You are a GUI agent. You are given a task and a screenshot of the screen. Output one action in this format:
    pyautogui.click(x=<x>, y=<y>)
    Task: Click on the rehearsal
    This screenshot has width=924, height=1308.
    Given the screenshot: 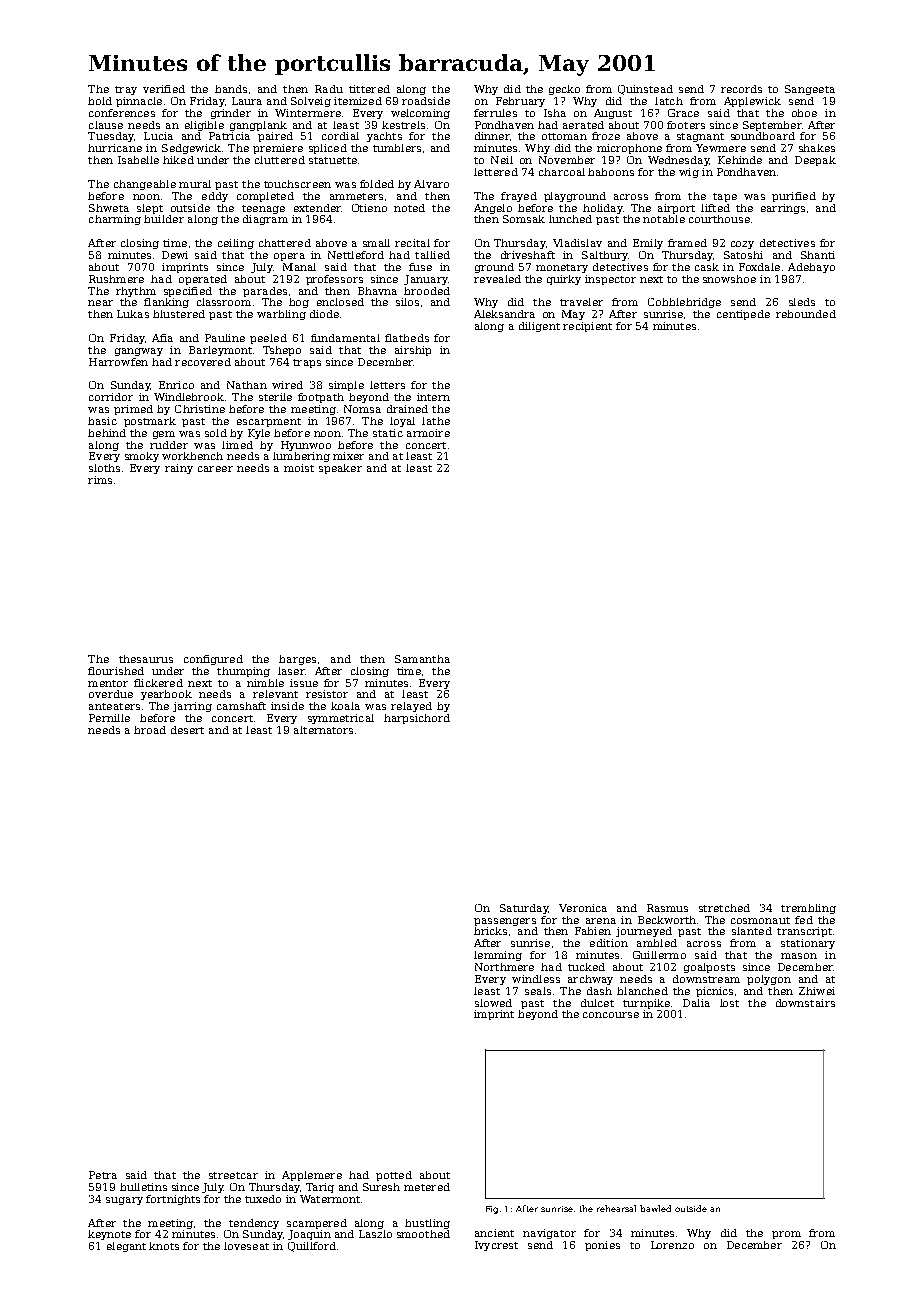 What is the action you would take?
    pyautogui.click(x=616, y=1208)
